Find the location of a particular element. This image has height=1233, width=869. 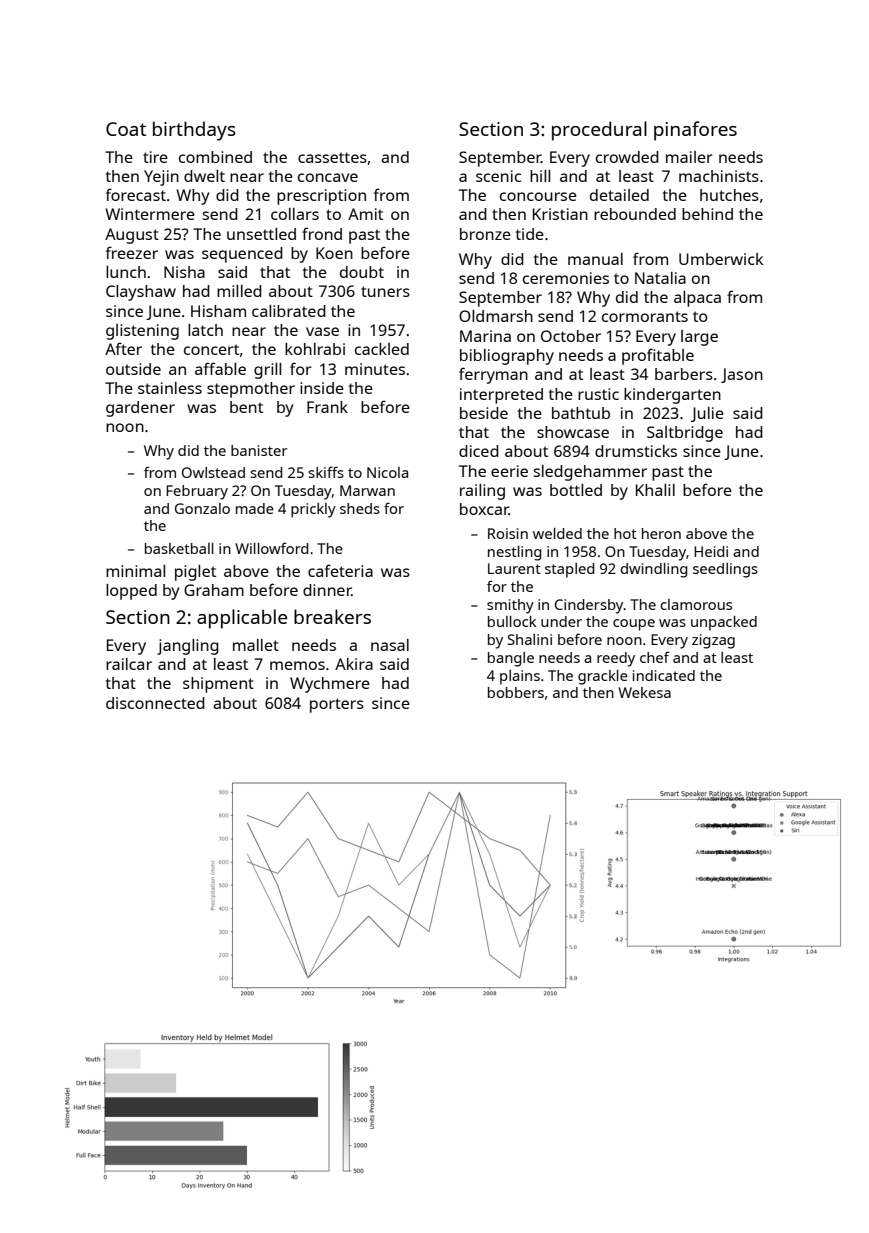

dwindling is located at coordinates (654, 570).
